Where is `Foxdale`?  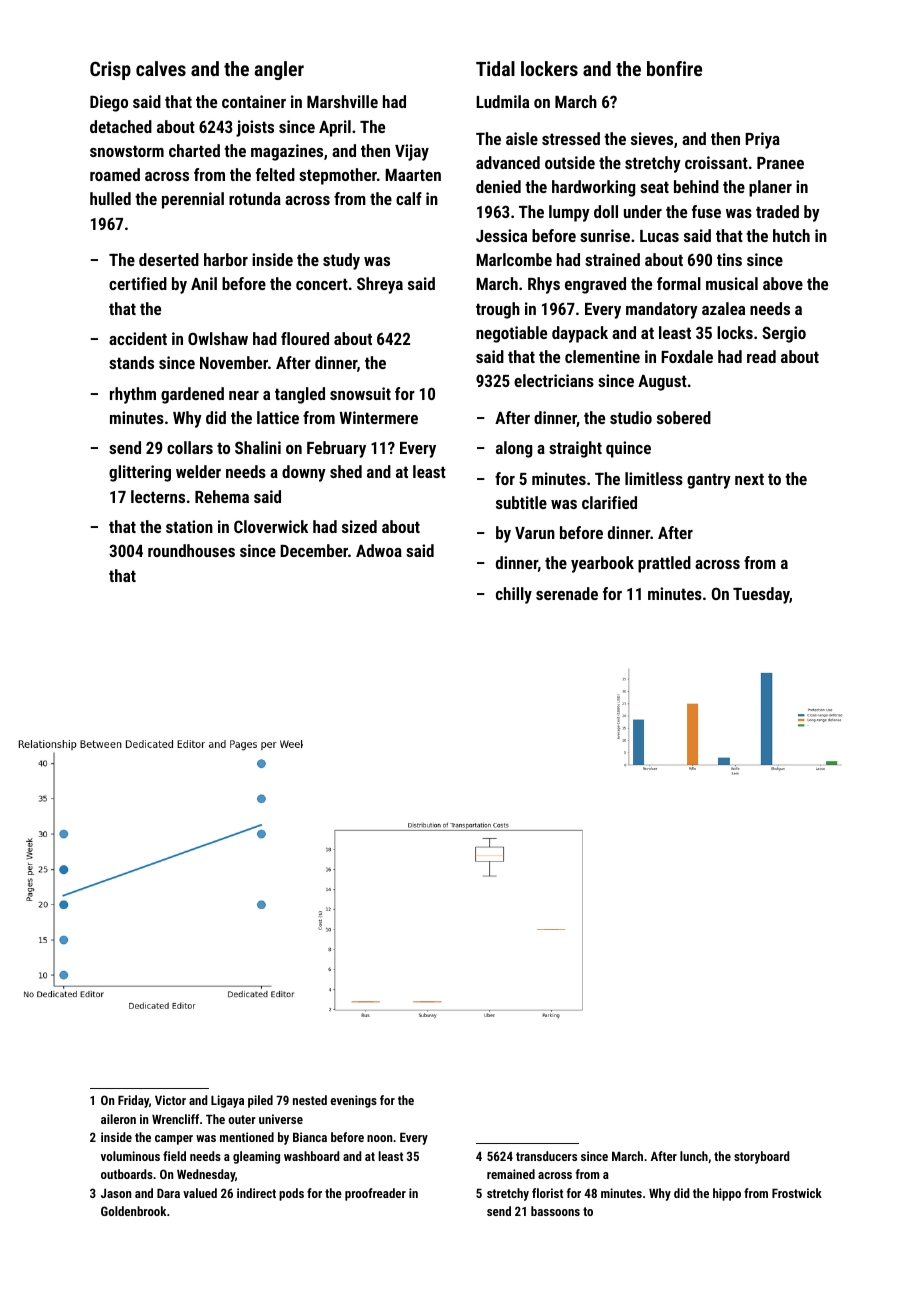 Foxdale is located at coordinates (687, 356).
